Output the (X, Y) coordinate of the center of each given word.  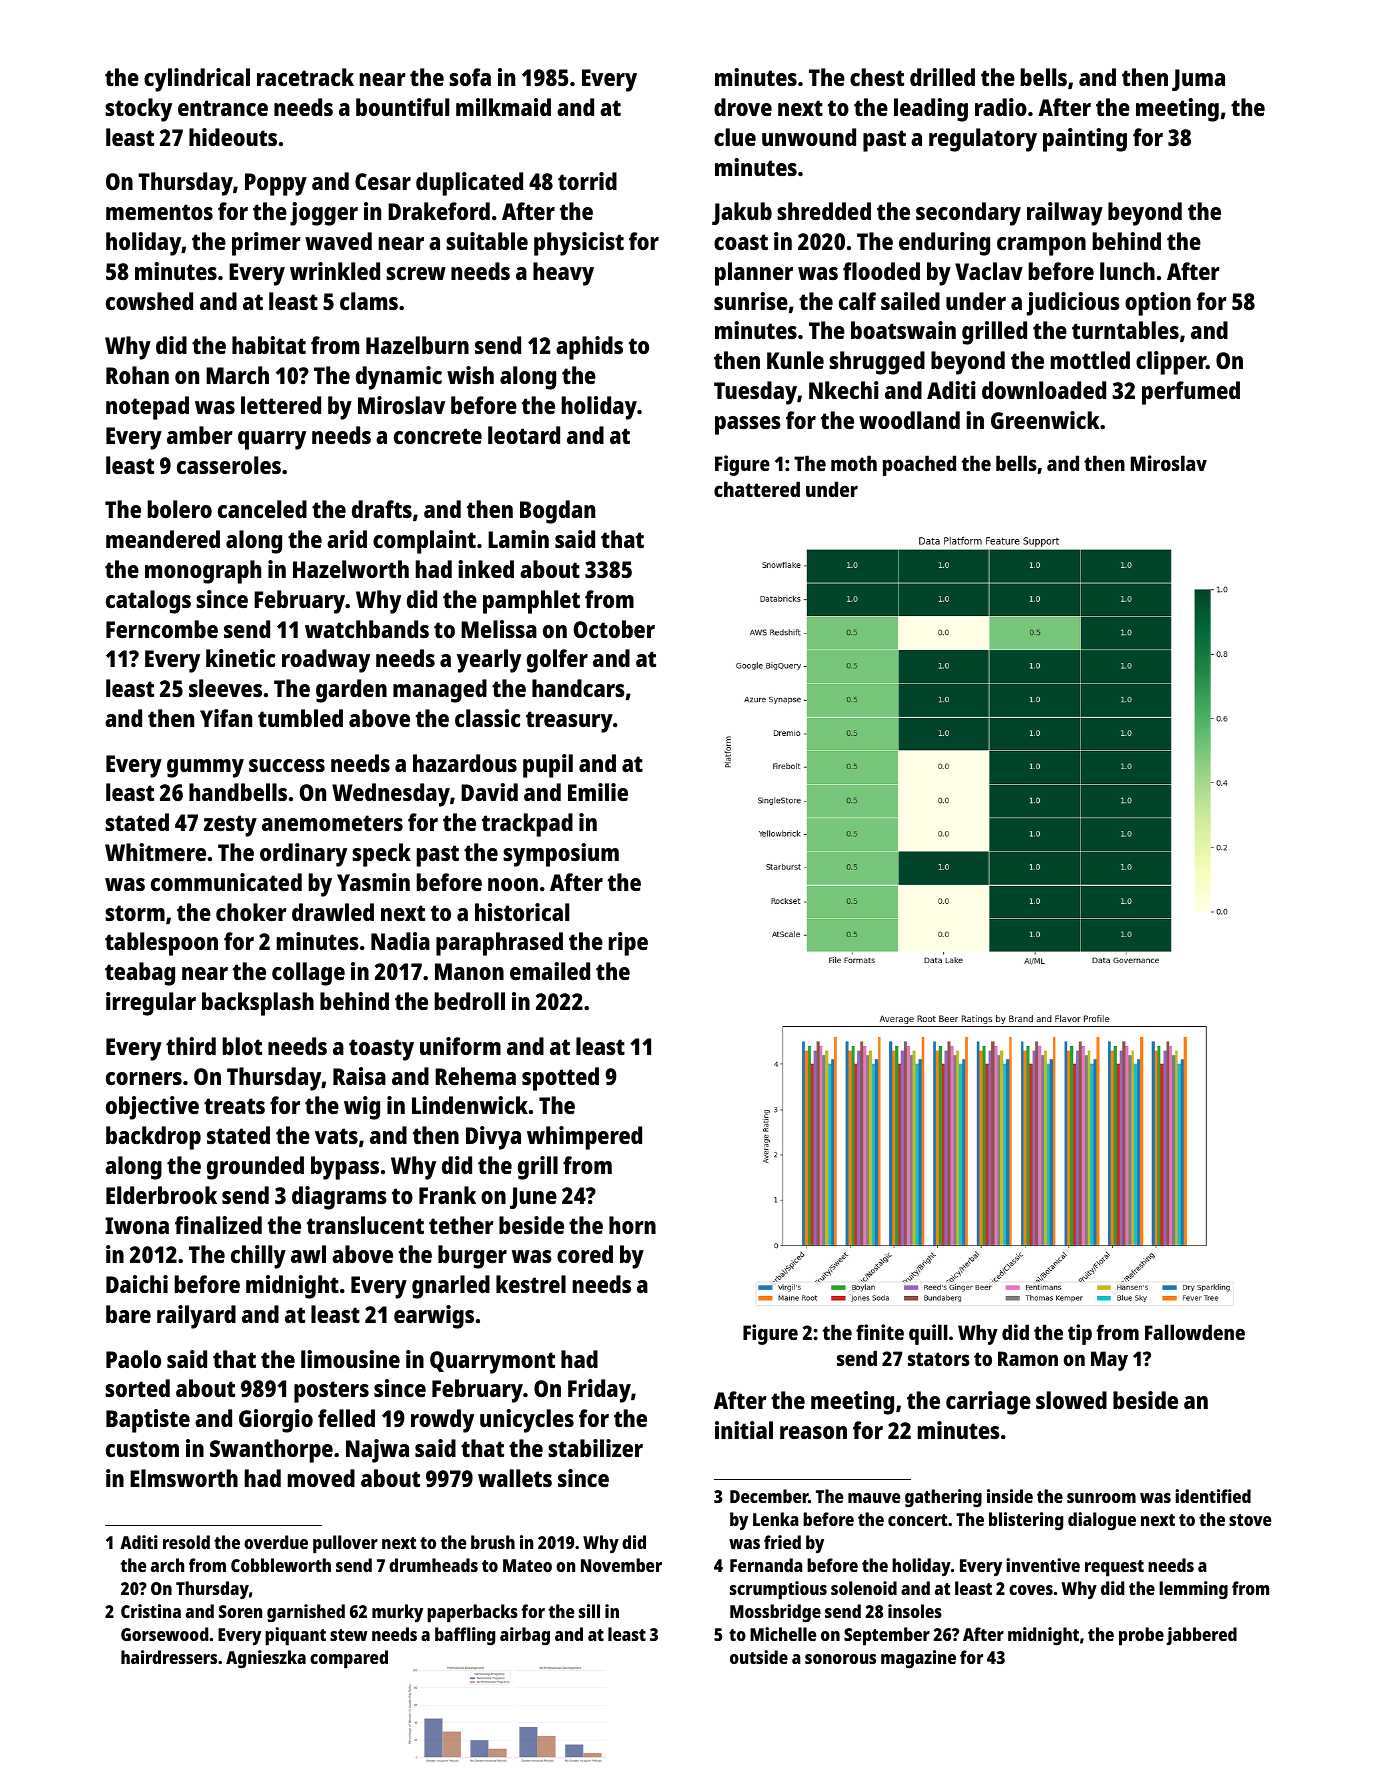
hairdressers (169, 1657)
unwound (809, 137)
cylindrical (197, 80)
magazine (918, 1659)
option (1158, 304)
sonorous (840, 1659)
